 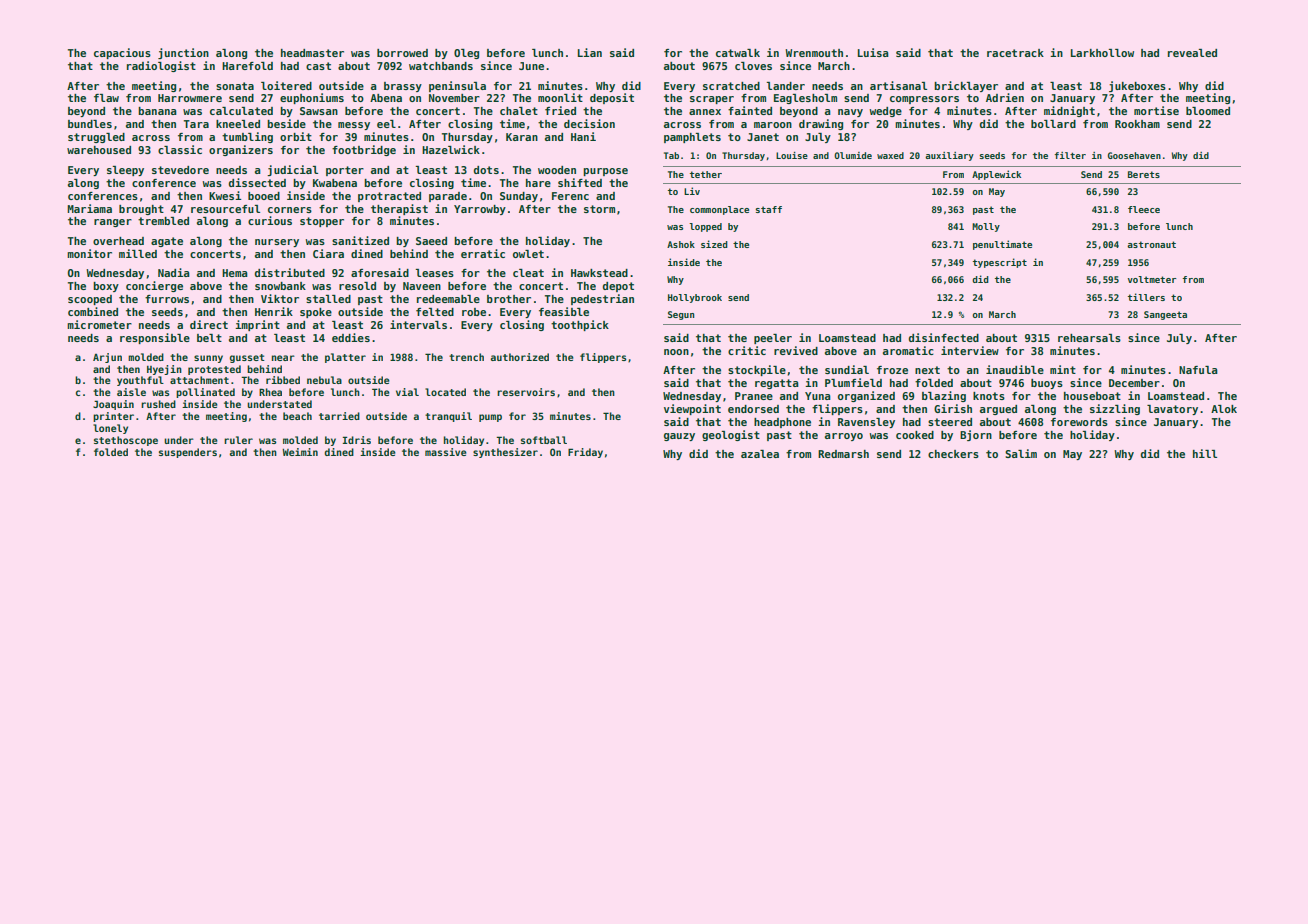 What do you see at coordinates (188, 453) in the screenshot?
I see `suspenders` at bounding box center [188, 453].
